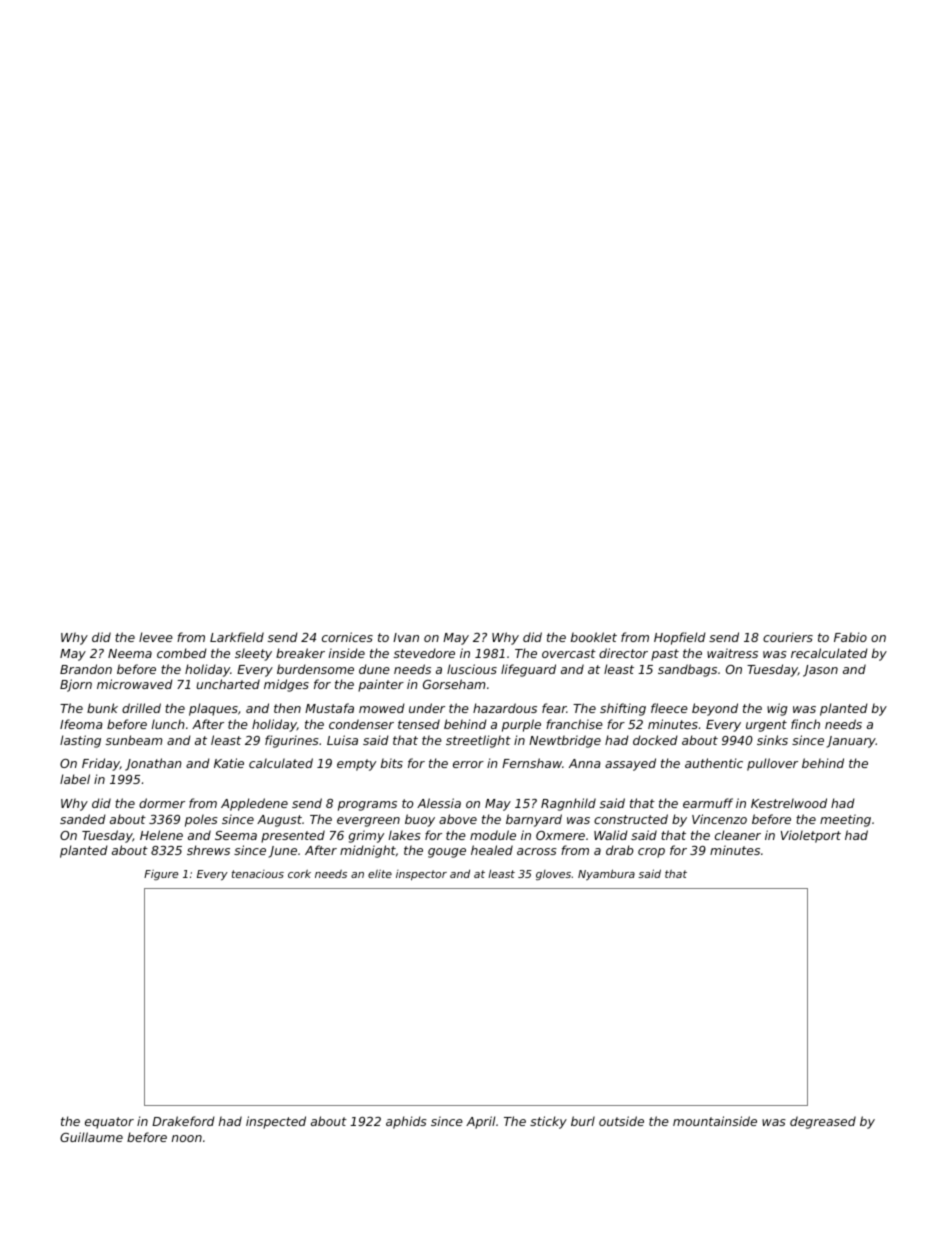  Describe the element at coordinates (493, 835) in the screenshot. I see `module` at that location.
